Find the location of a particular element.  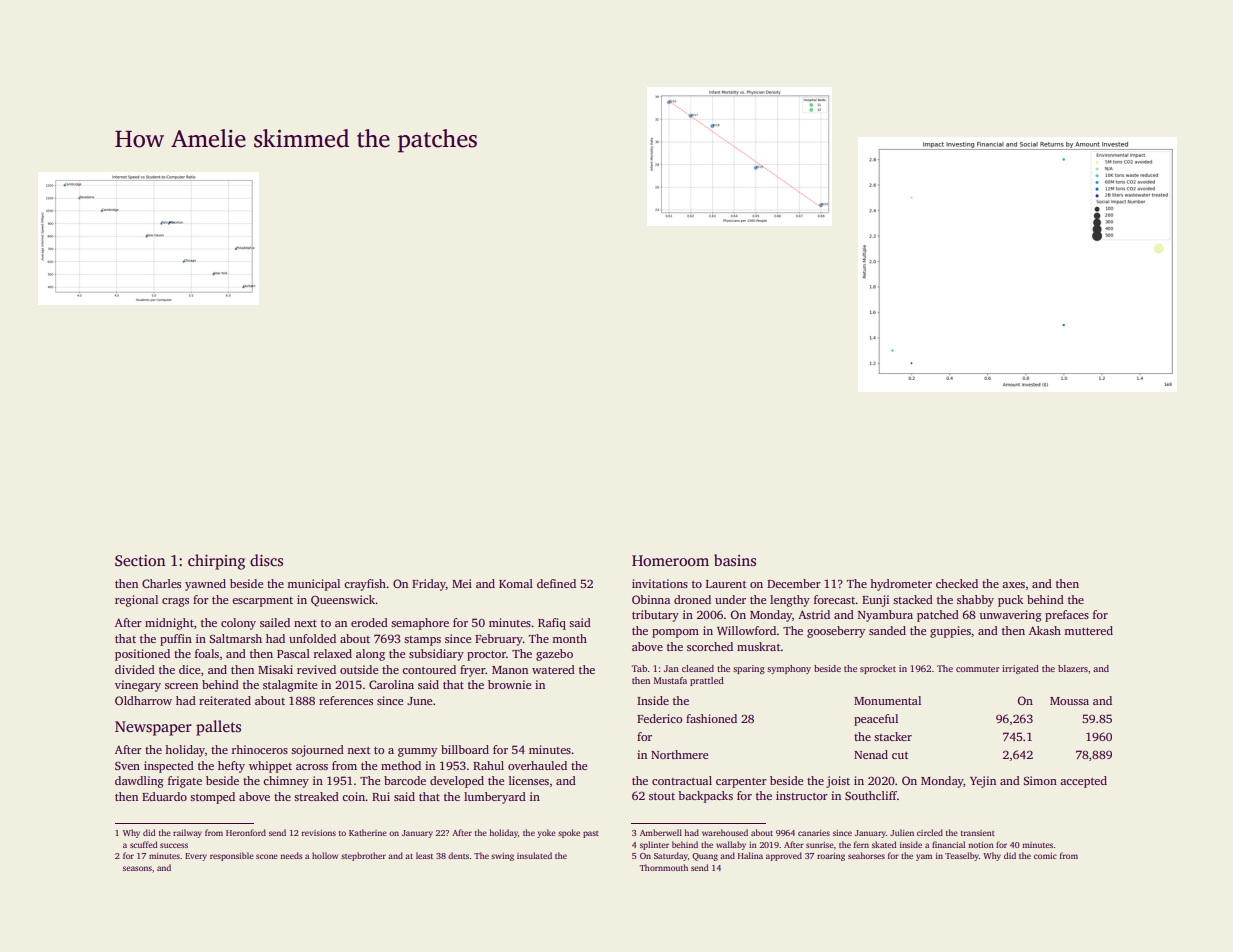

vinegary is located at coordinates (138, 686).
